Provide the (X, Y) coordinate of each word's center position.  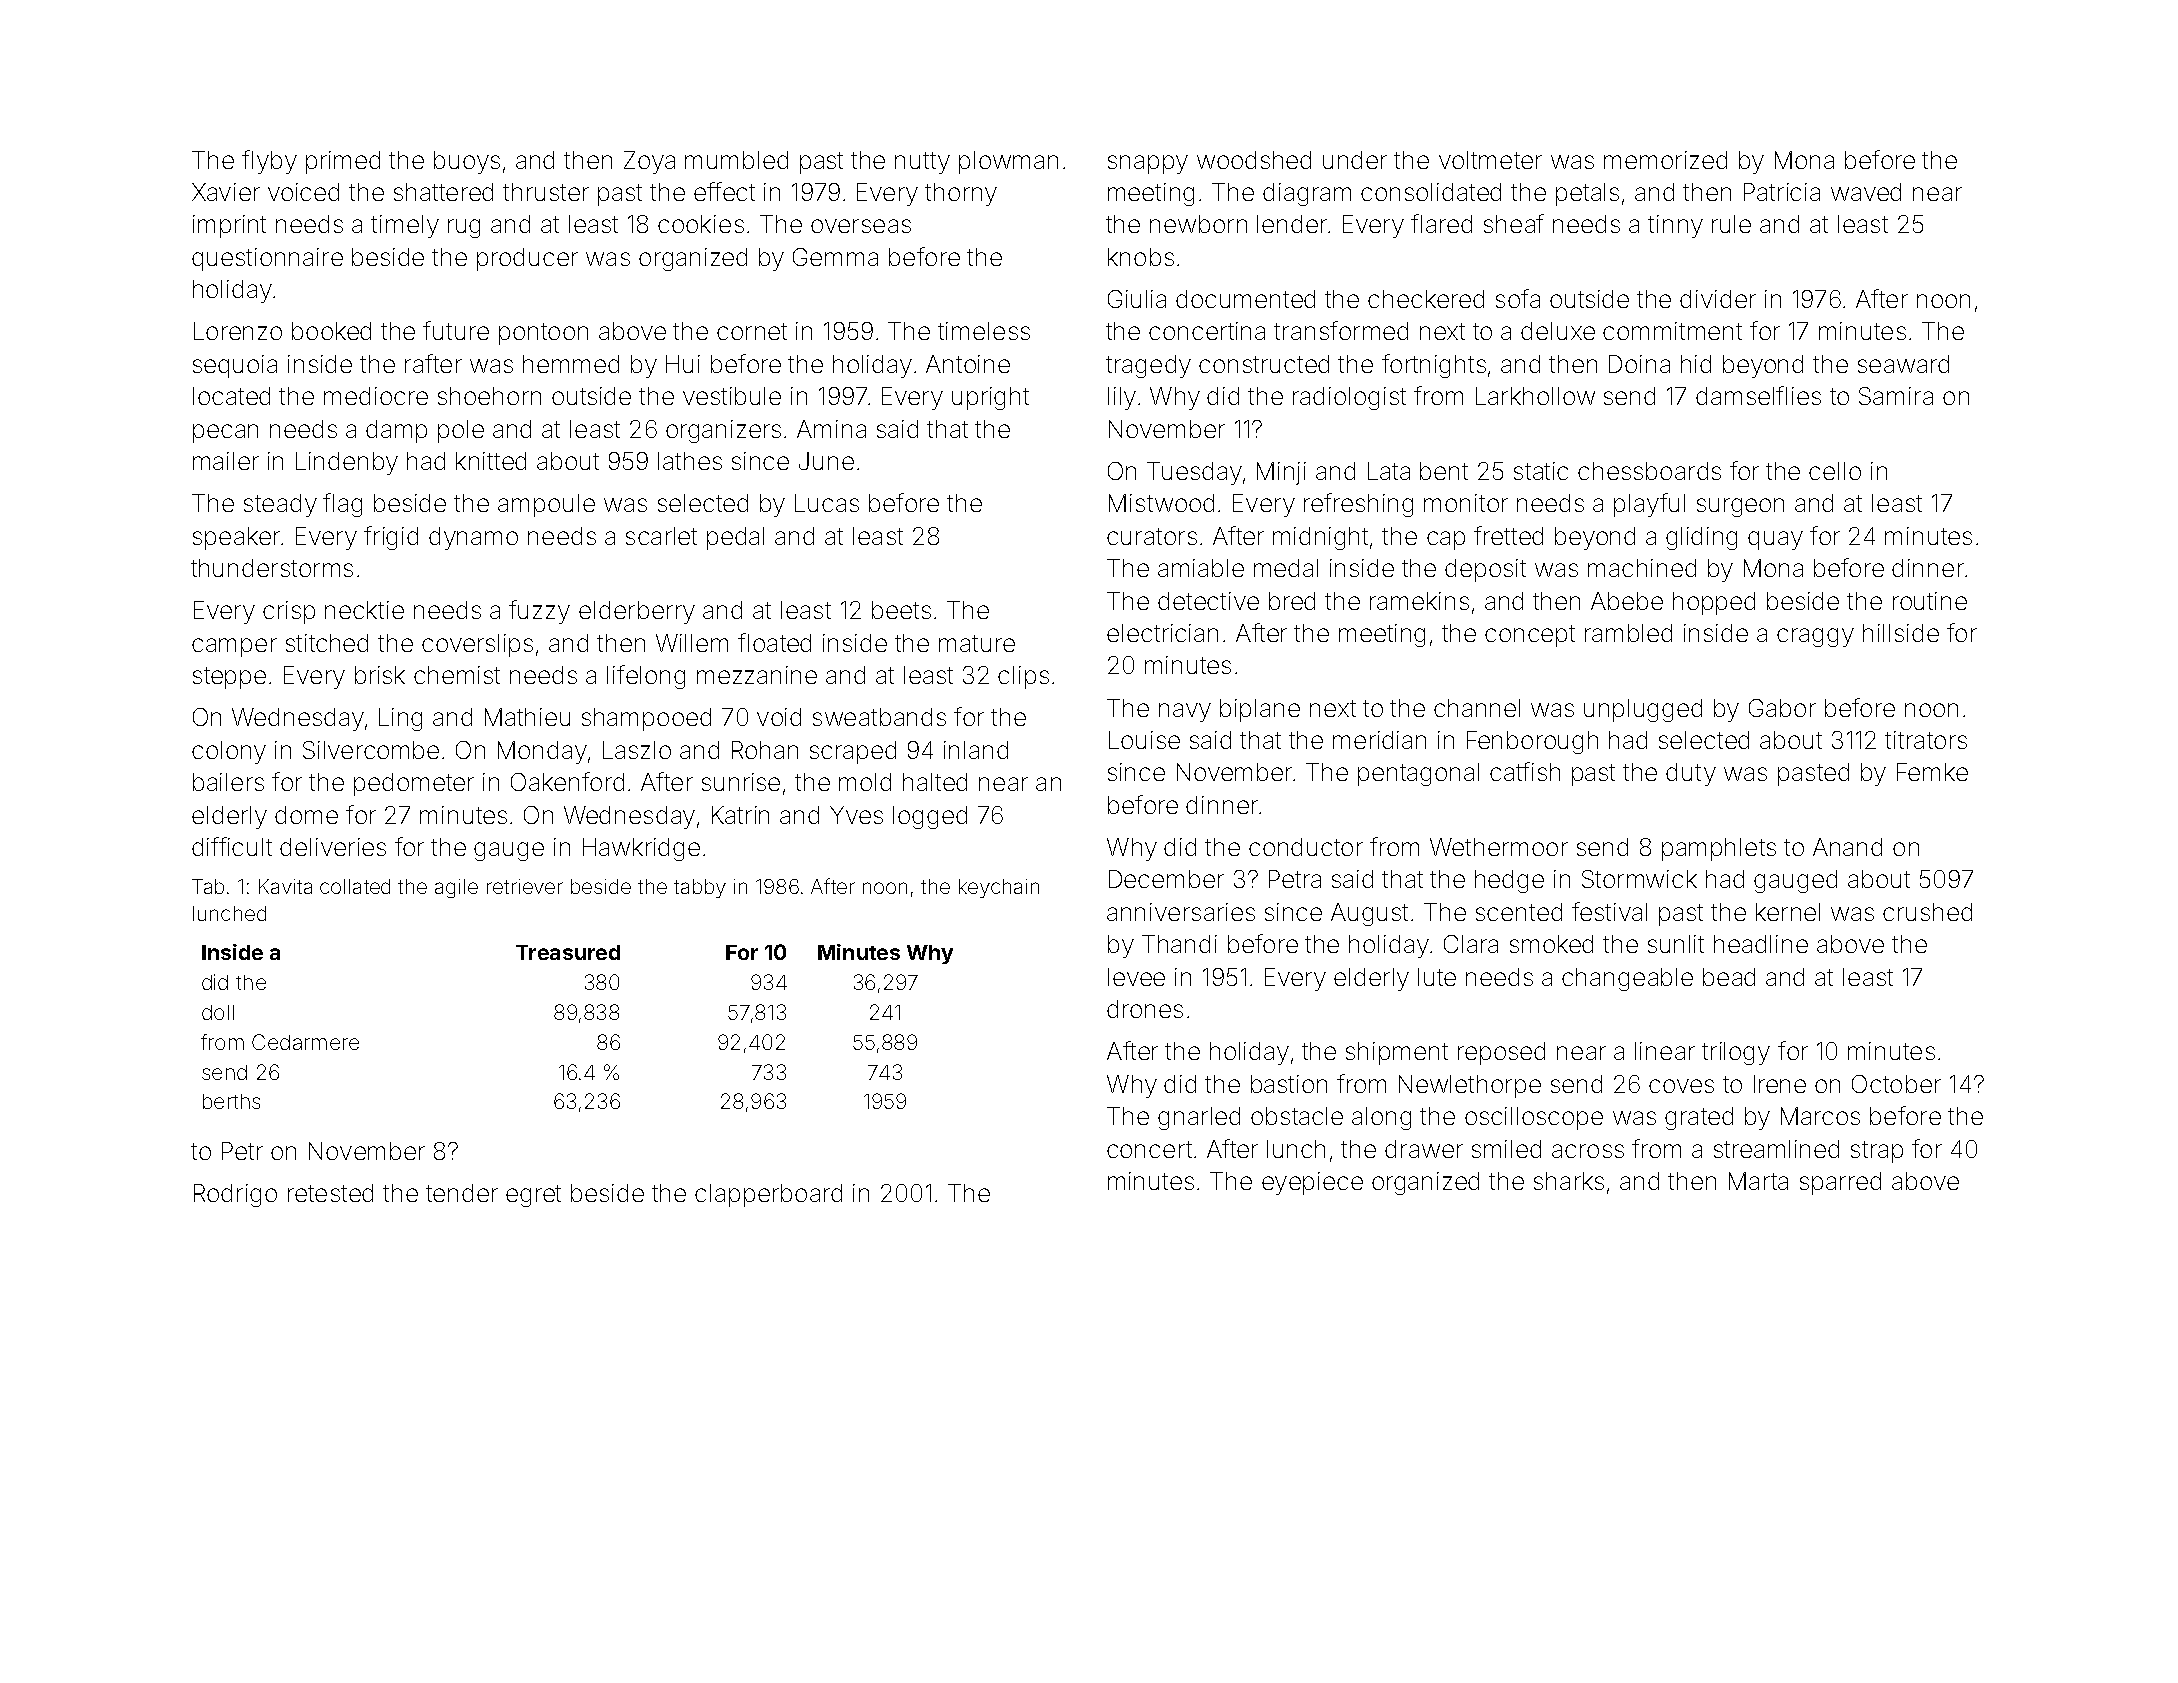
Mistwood (1161, 503)
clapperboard (768, 1195)
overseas (861, 226)
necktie (364, 610)
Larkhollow (1535, 396)
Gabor (1782, 708)
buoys (467, 162)
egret (533, 1196)
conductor (1306, 847)
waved (1866, 192)
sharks (1569, 1181)
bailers (228, 782)
